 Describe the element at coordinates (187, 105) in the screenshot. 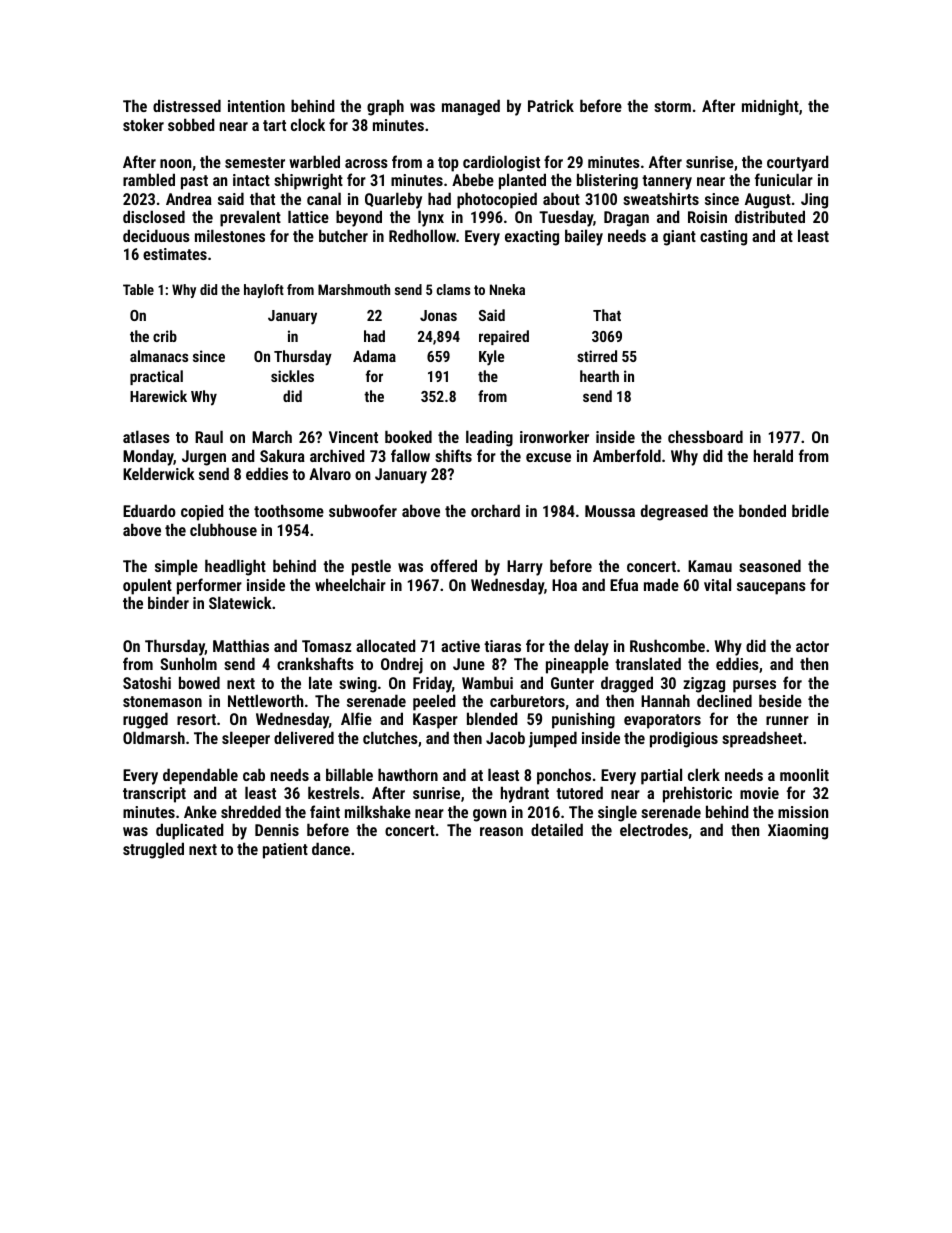

I see `distressed` at that location.
